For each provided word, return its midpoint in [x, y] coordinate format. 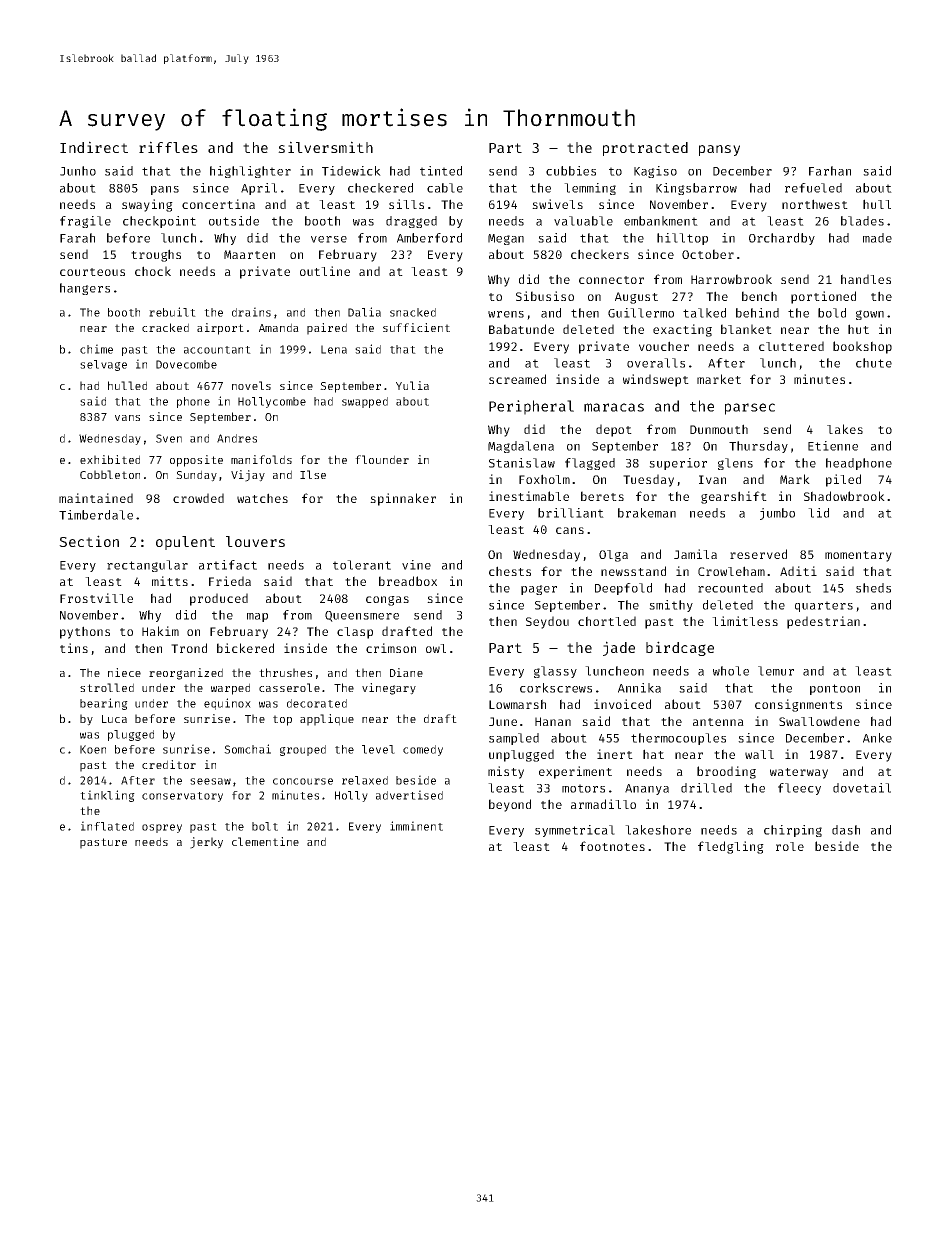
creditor [169, 764]
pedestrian [823, 622]
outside [234, 221]
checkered [380, 188]
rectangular [147, 566]
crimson [391, 648]
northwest [815, 204]
